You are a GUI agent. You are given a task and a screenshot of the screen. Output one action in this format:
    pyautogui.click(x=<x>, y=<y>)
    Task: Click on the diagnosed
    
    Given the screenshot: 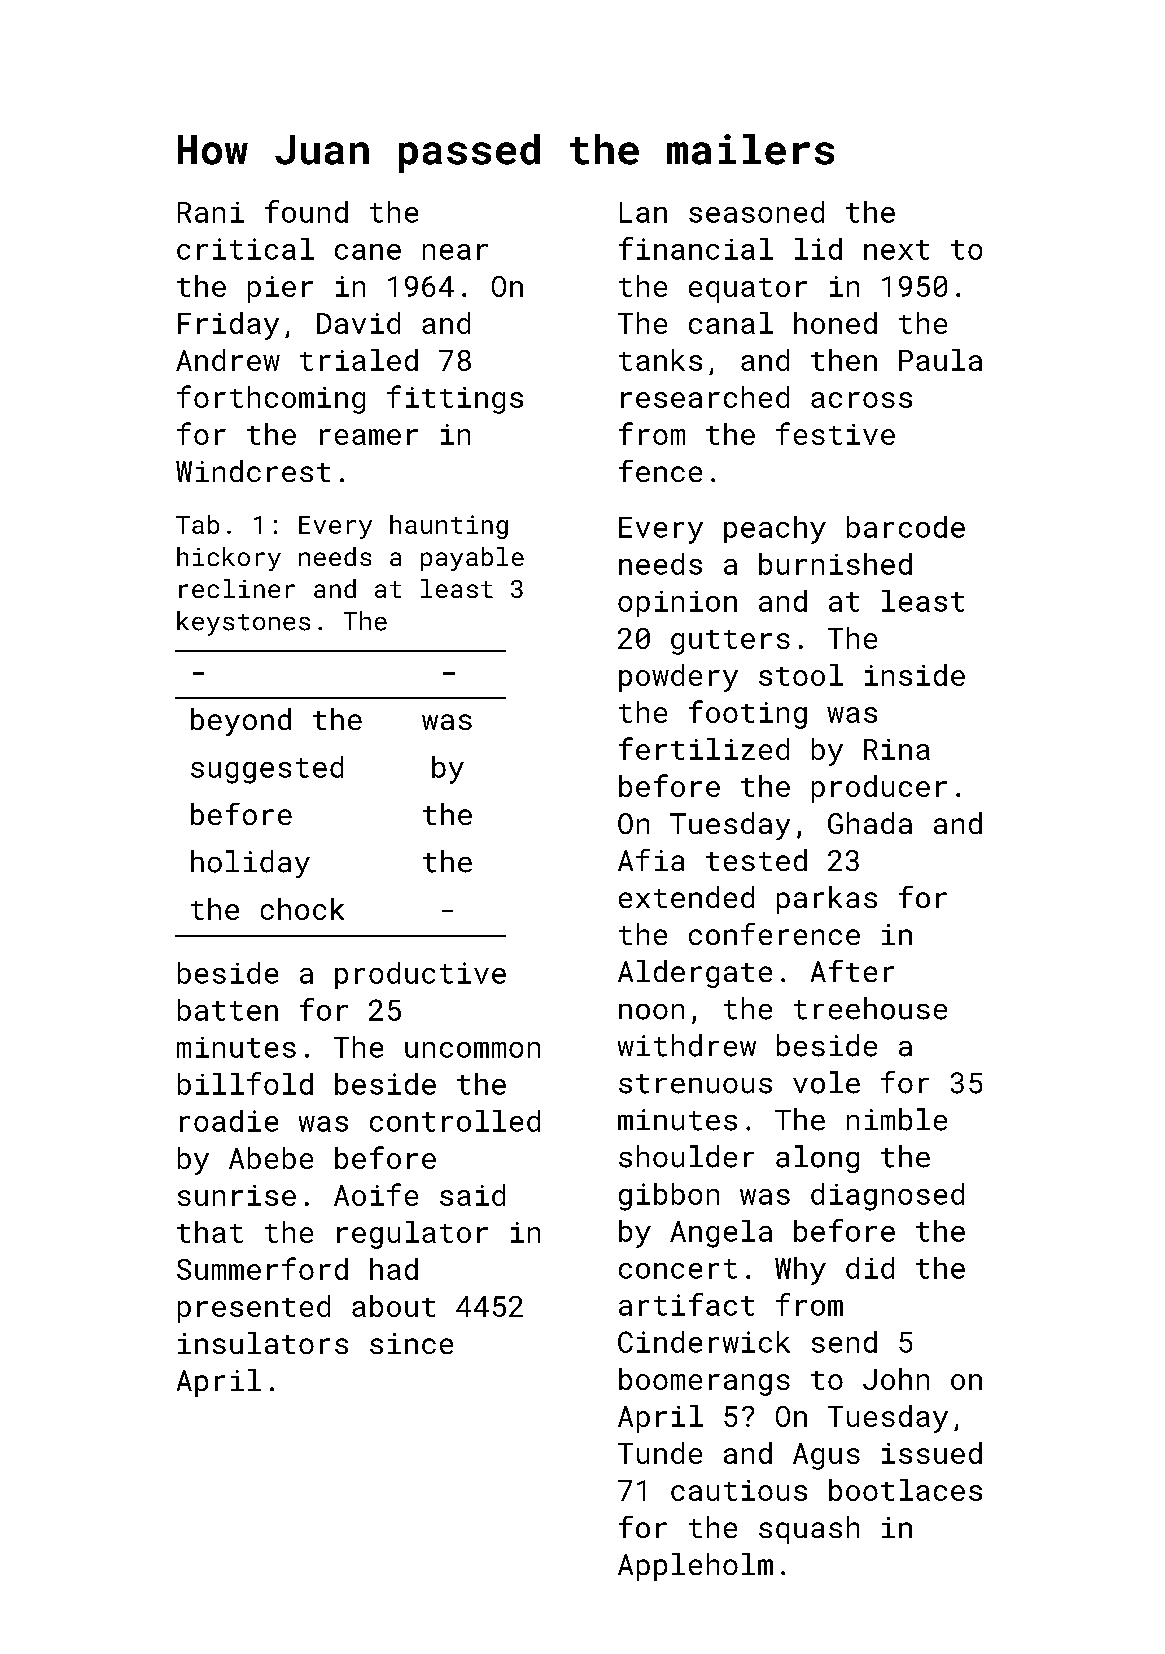 What is the action you would take?
    pyautogui.click(x=887, y=1197)
